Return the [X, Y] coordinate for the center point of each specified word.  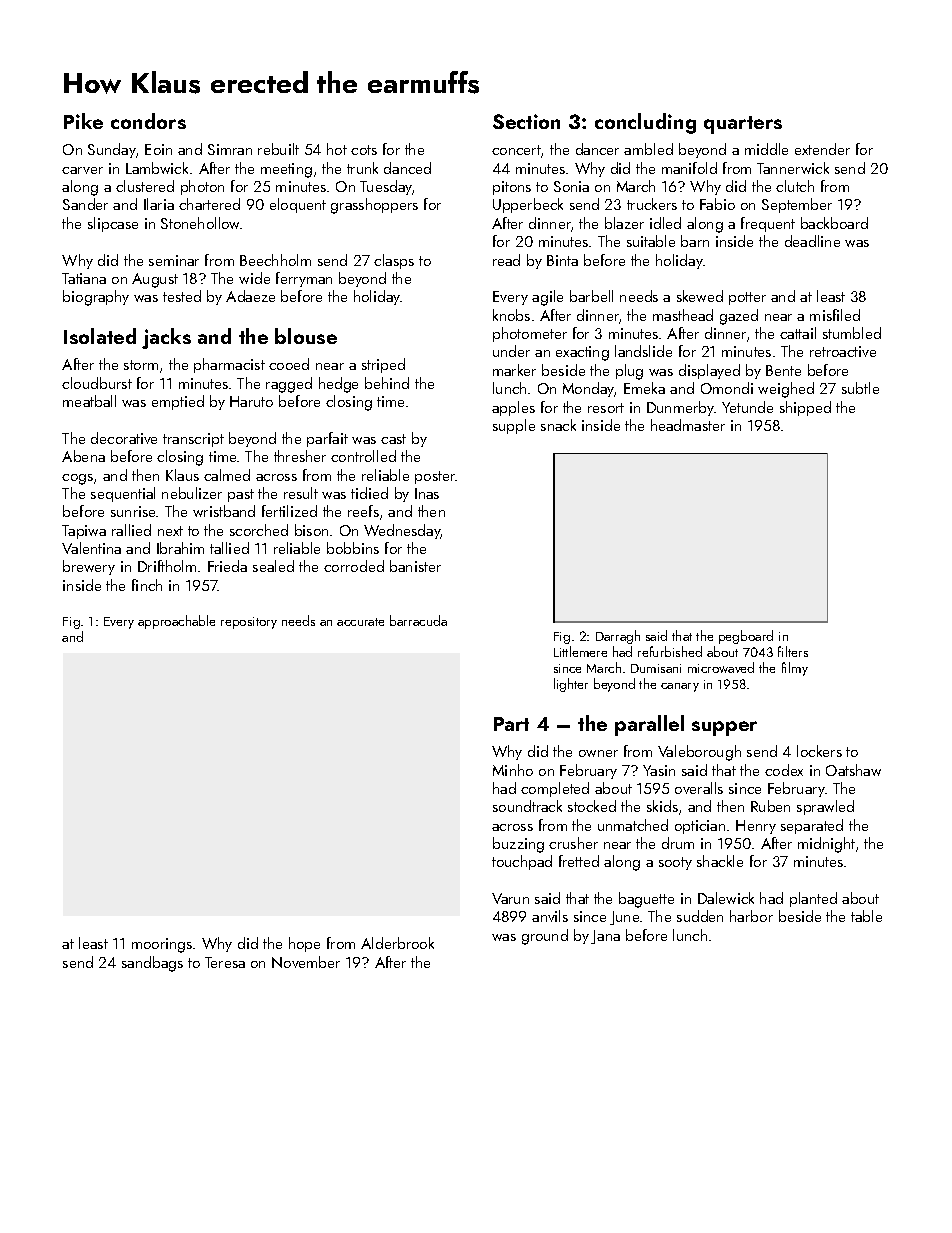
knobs [511, 315]
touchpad [522, 862]
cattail [798, 333]
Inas [427, 493]
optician [700, 827]
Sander [85, 204]
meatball [89, 401]
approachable [176, 622]
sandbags [152, 964]
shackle [720, 861]
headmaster [688, 425]
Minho [513, 770]
